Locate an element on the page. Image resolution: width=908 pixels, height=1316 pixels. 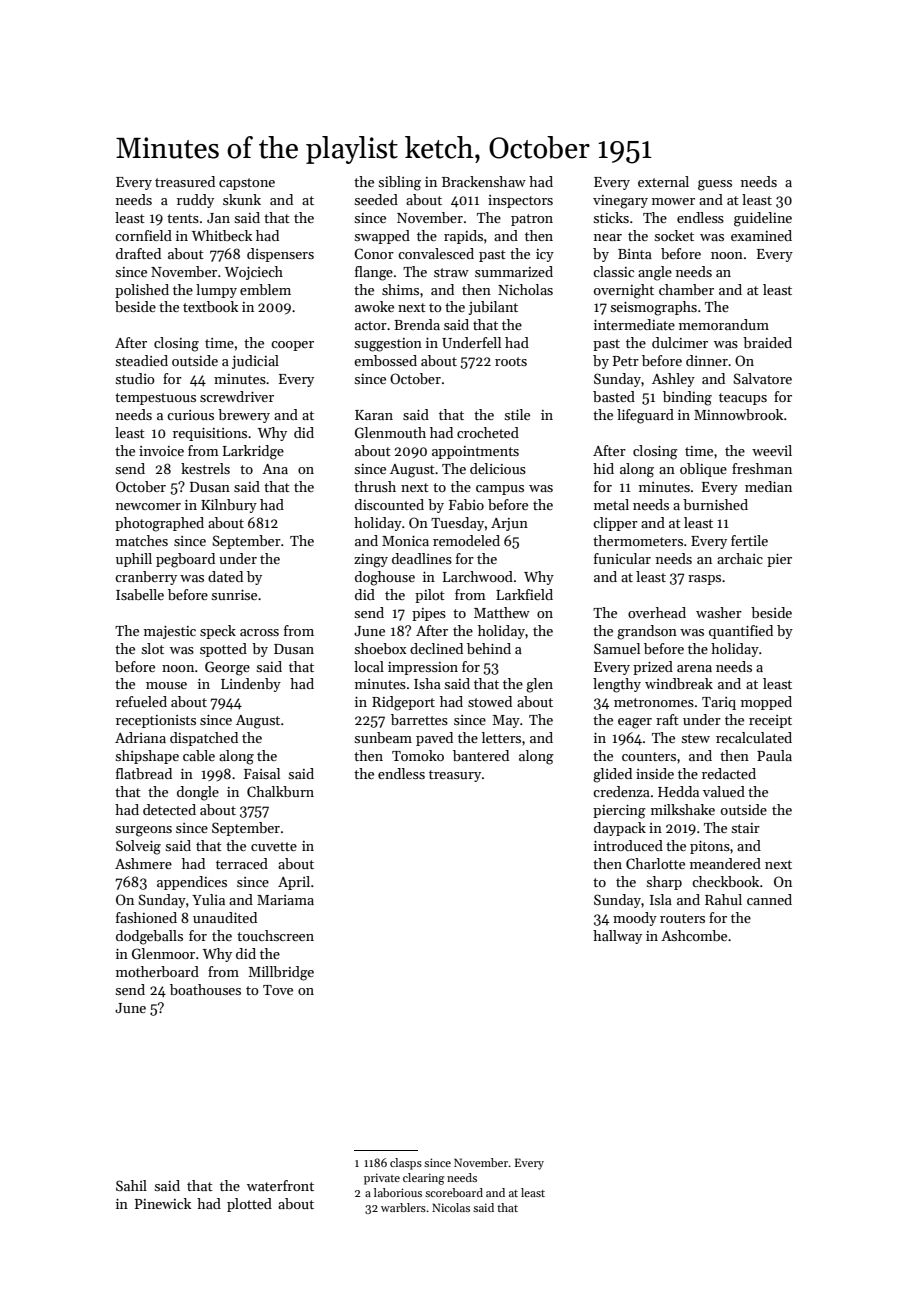
scoreboard is located at coordinates (454, 1192).
